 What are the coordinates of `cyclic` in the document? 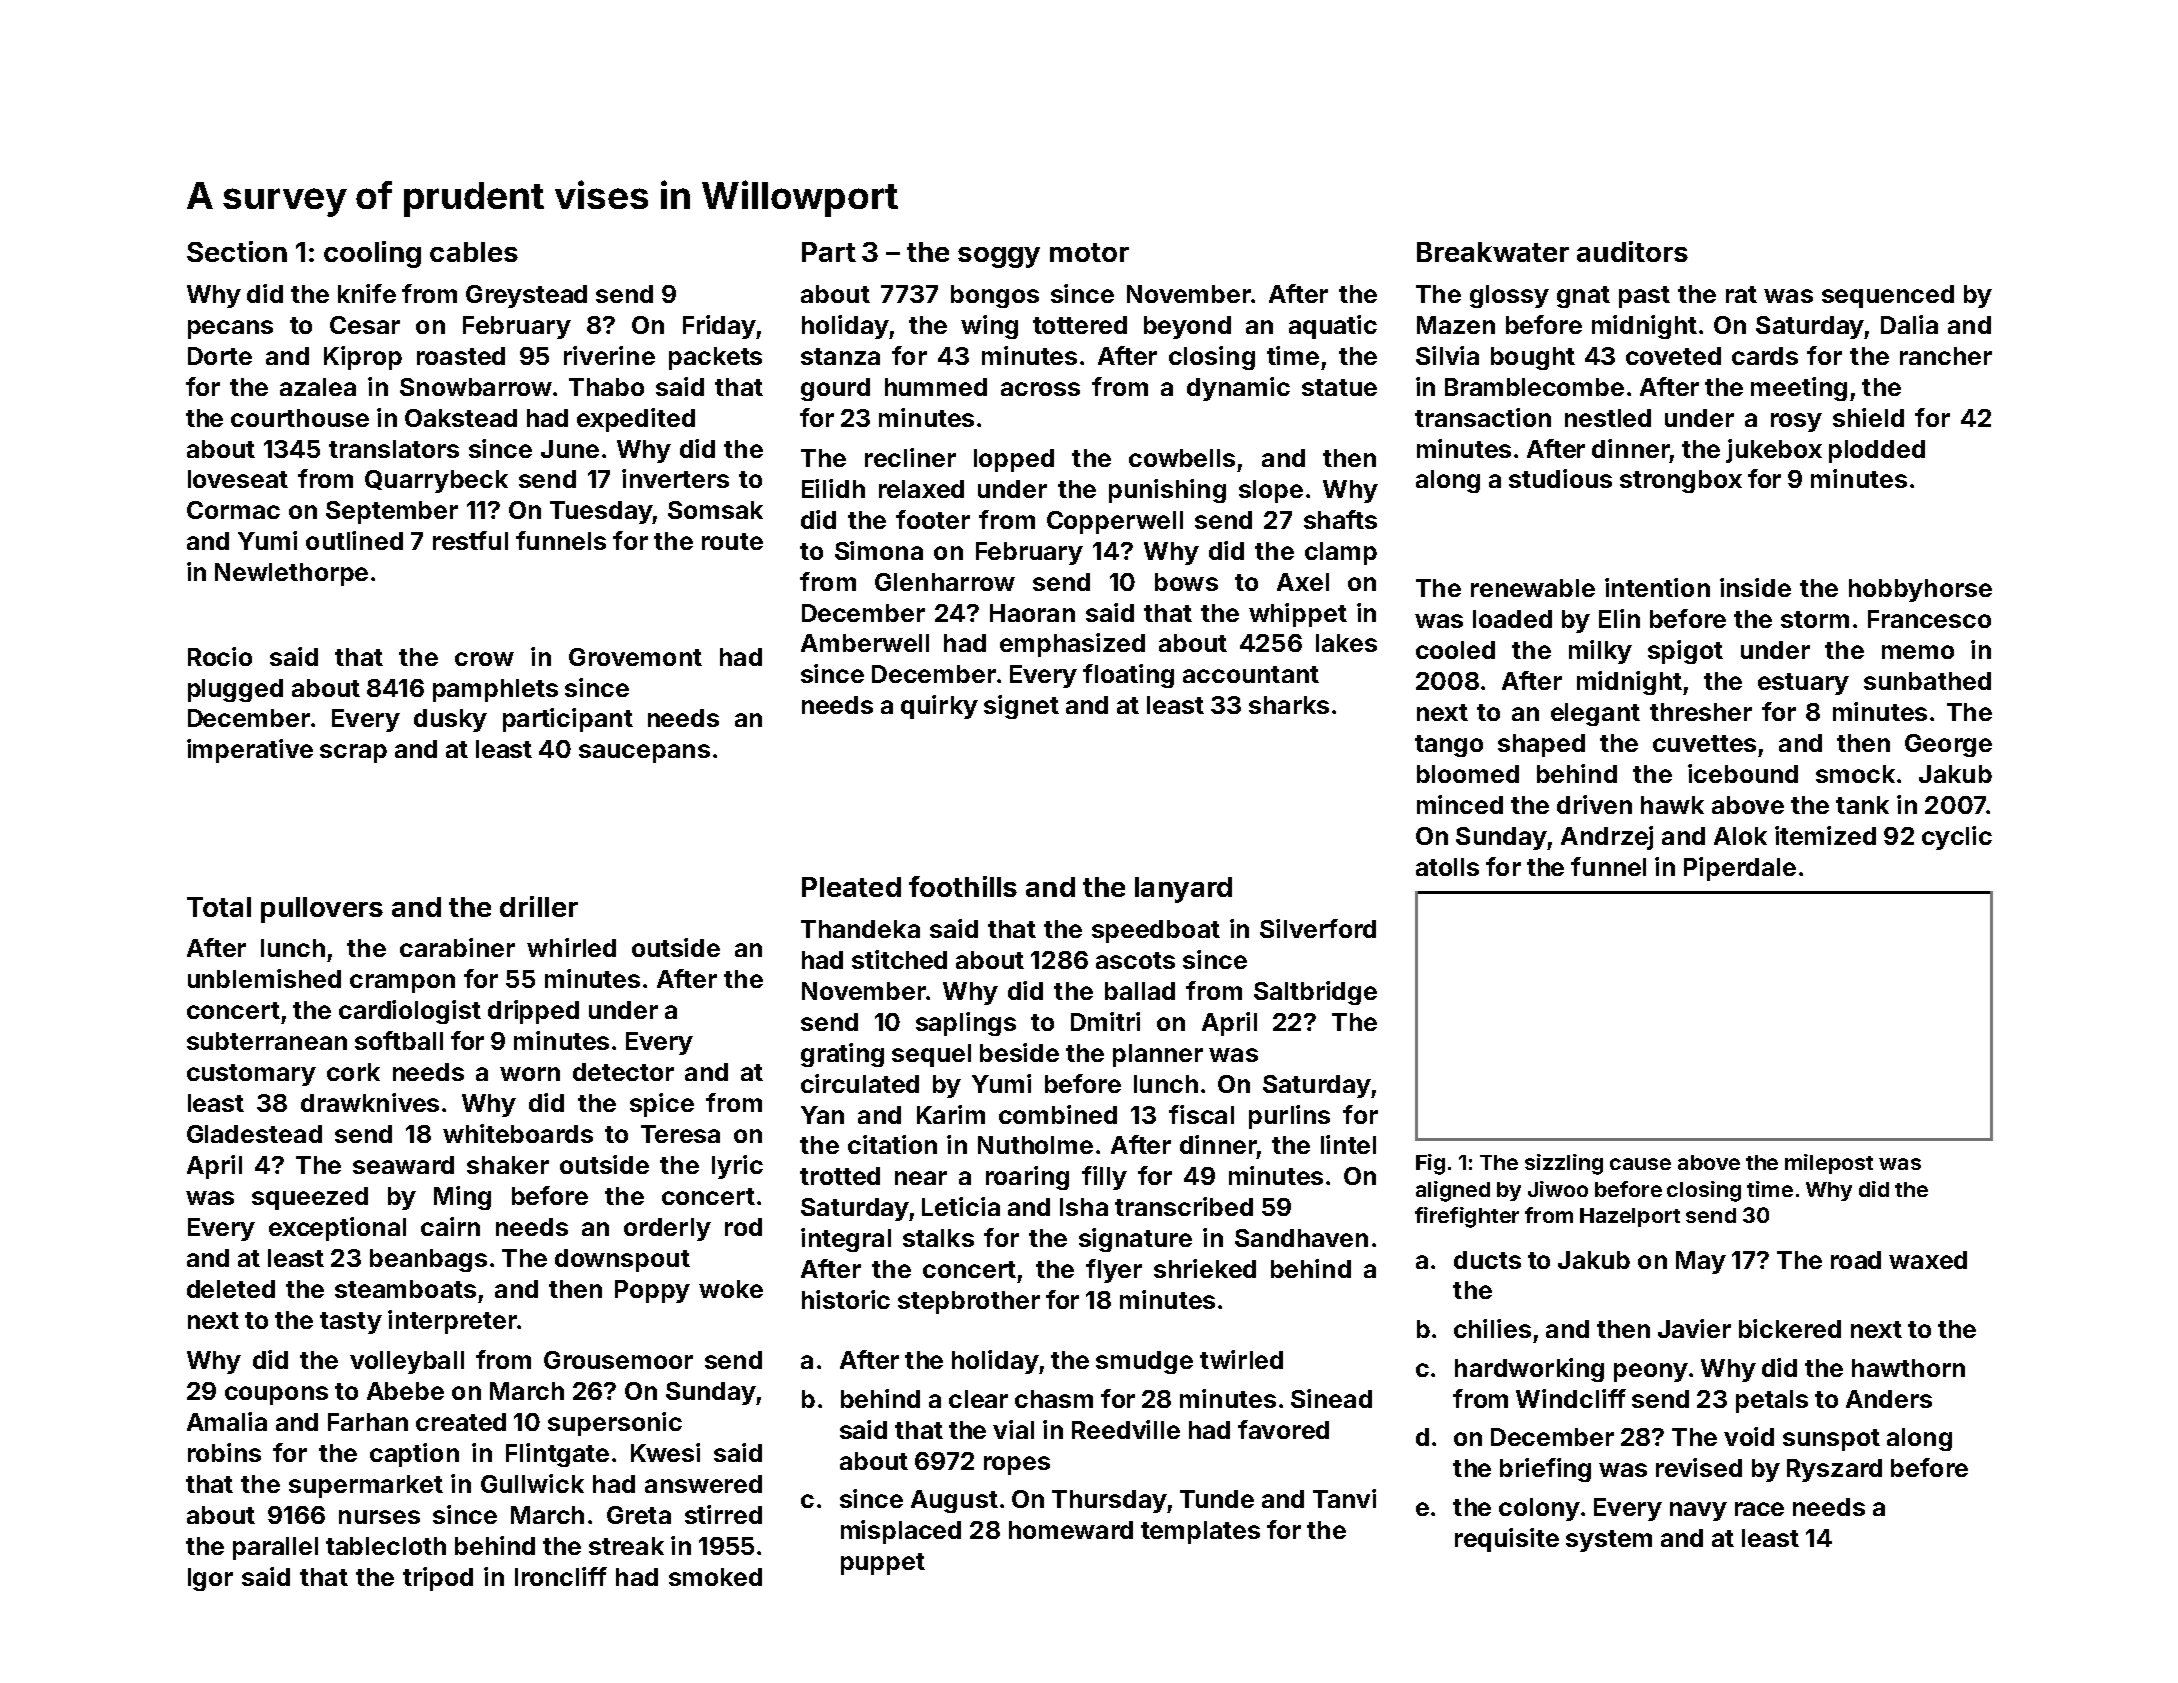 It's located at (1957, 838).
